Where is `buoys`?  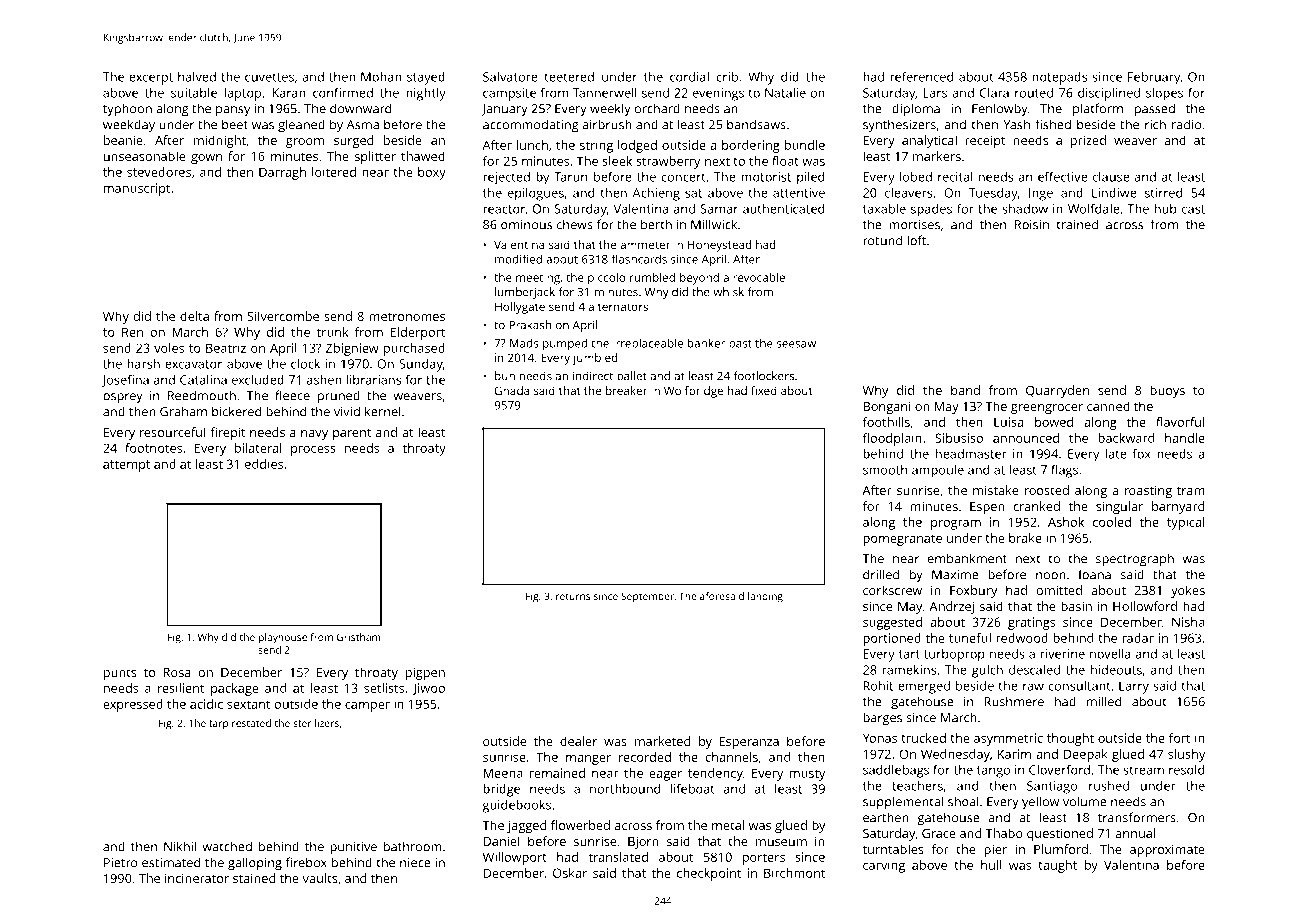
buoys is located at coordinates (1167, 391).
